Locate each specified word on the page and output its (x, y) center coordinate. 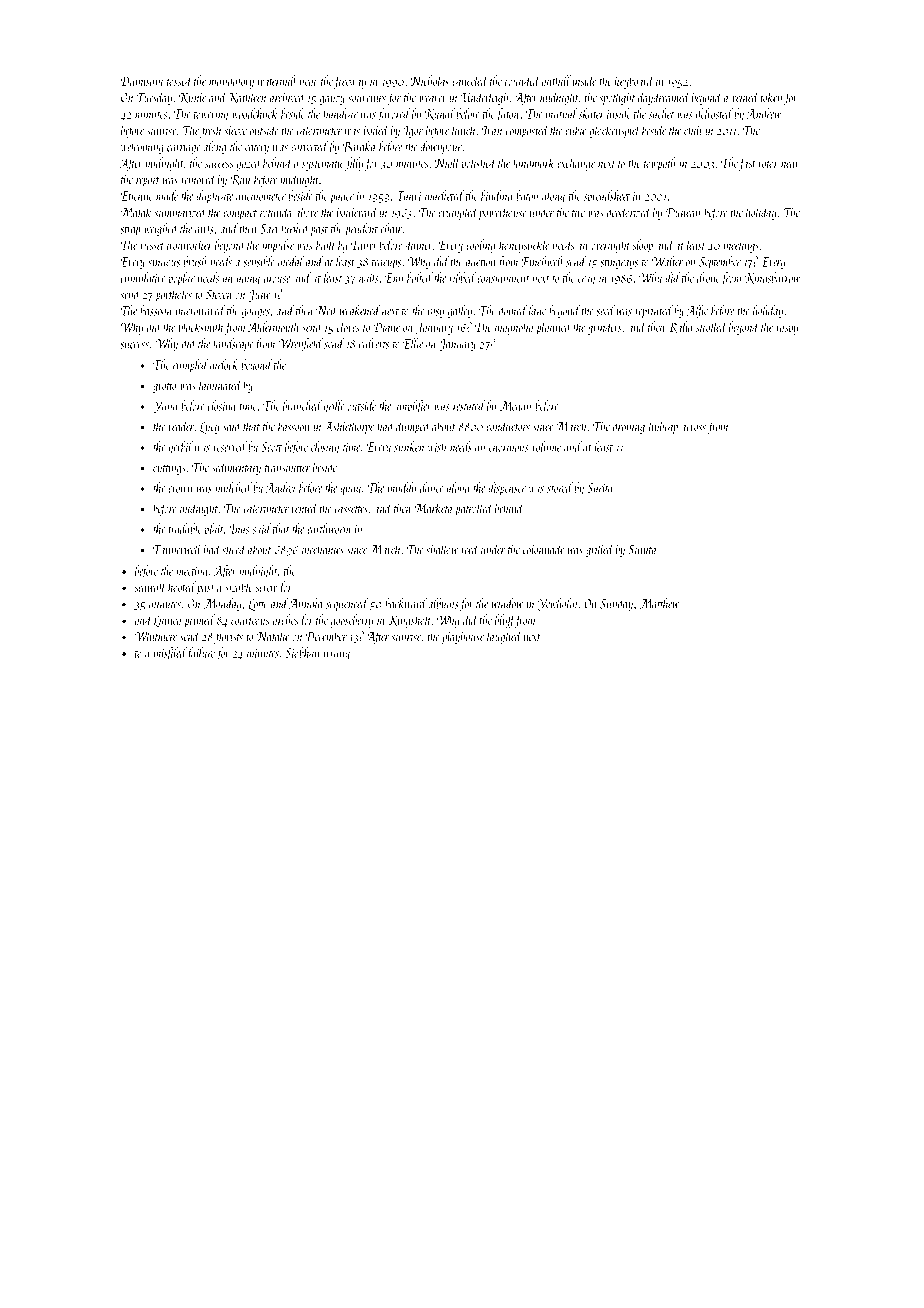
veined (745, 96)
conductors (508, 426)
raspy (787, 330)
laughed (504, 637)
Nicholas (429, 80)
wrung (337, 656)
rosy (436, 313)
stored (560, 487)
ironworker (189, 244)
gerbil (180, 448)
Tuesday (154, 98)
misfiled (170, 654)
